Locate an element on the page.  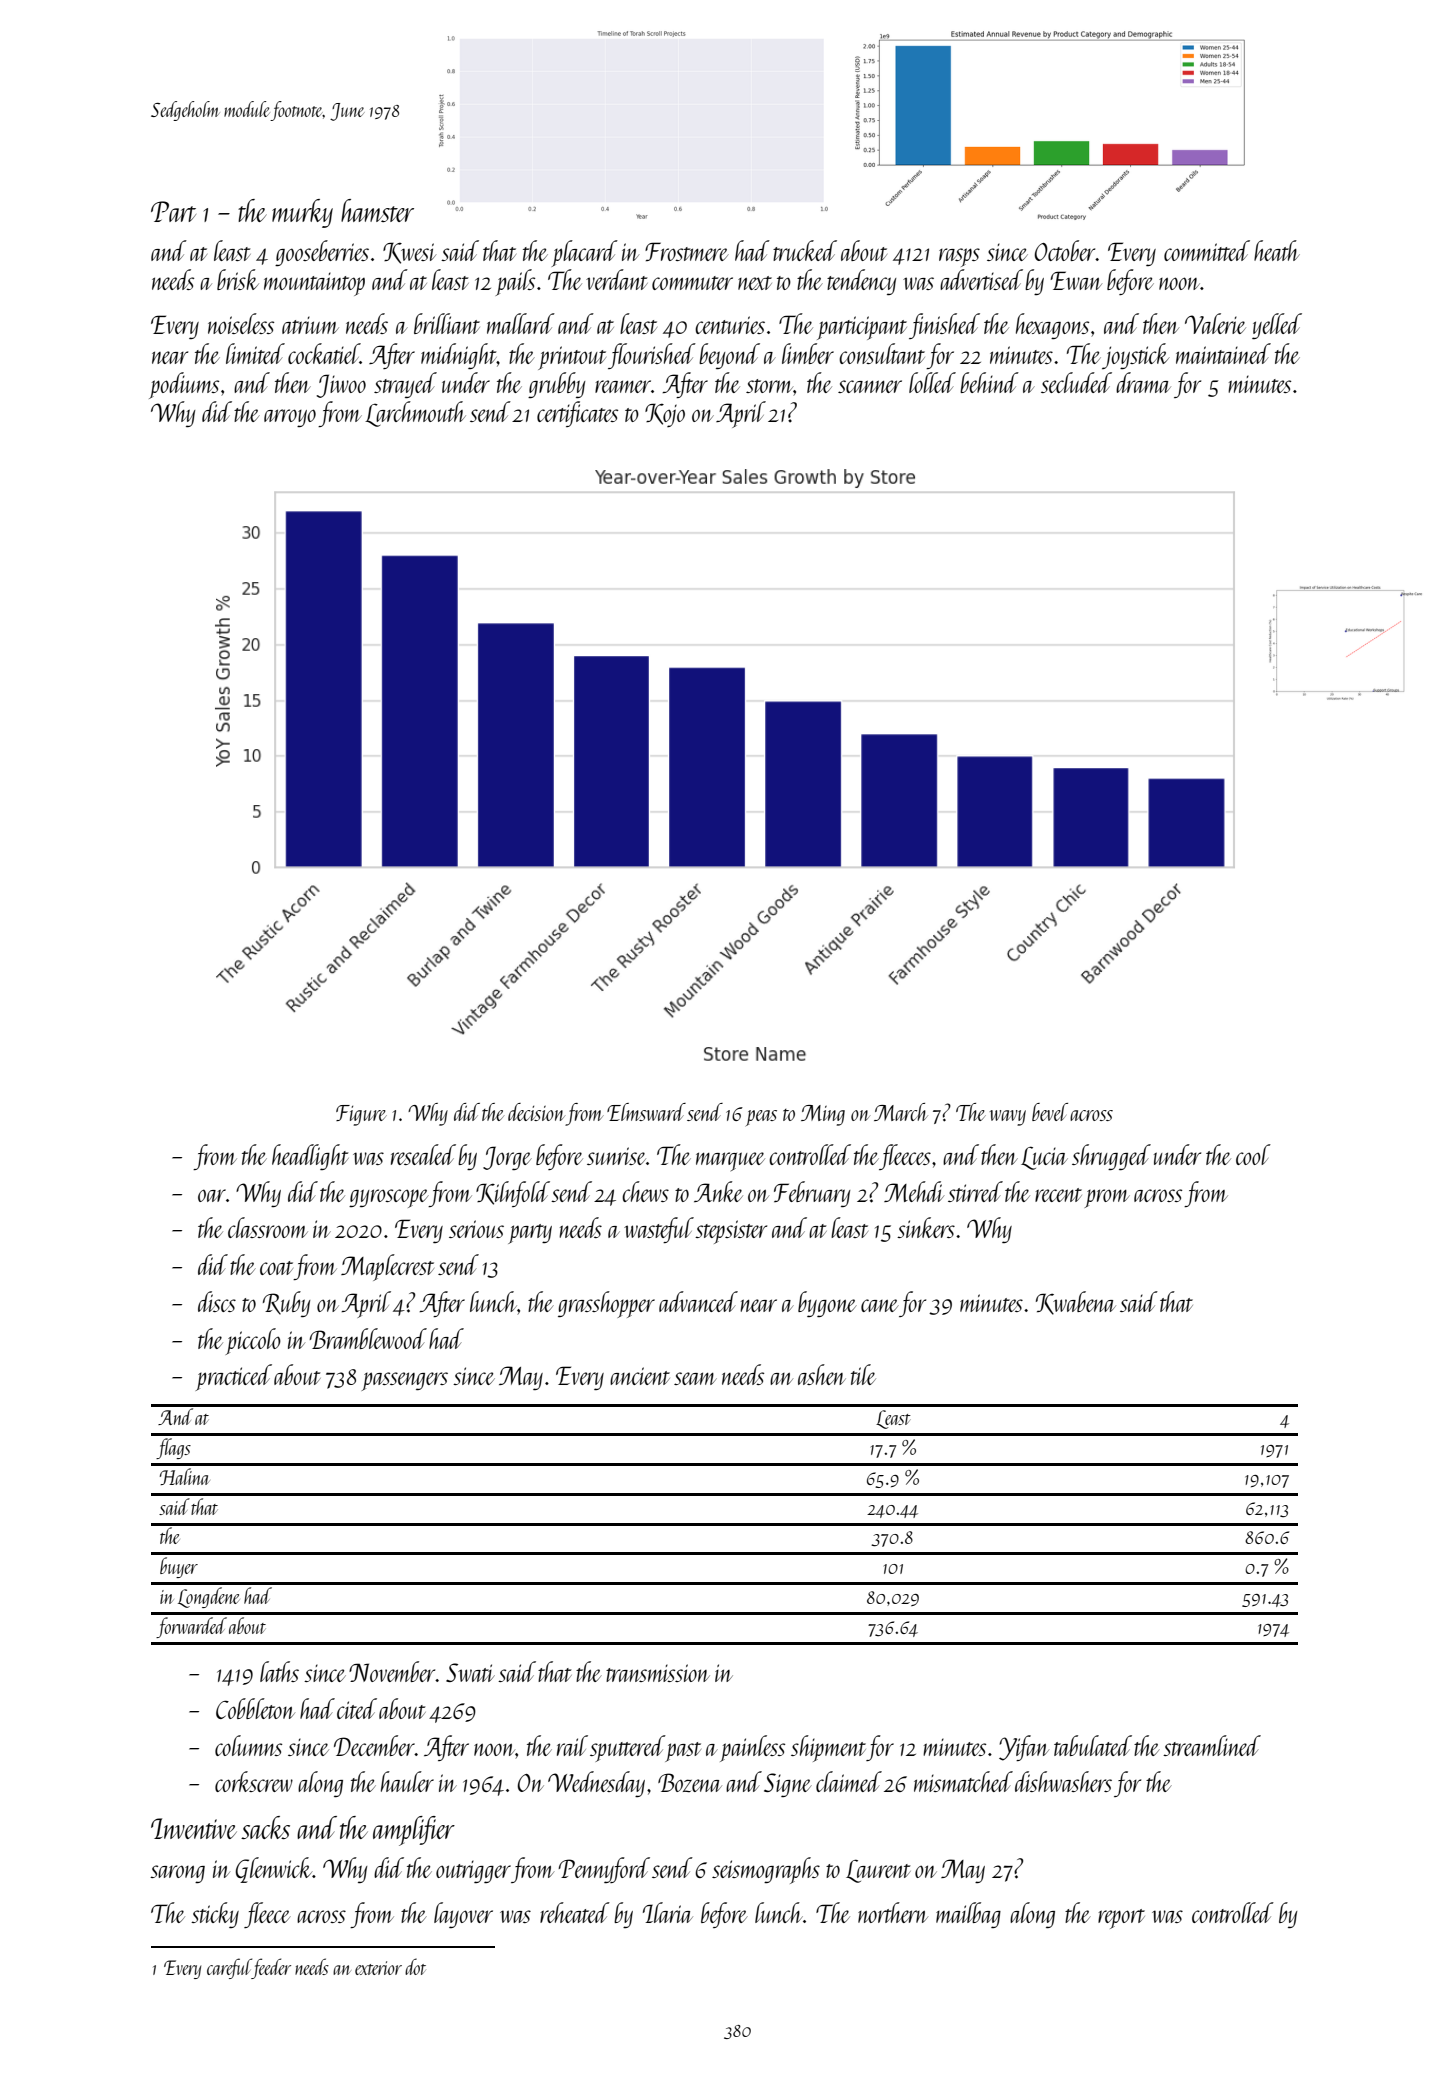
placard is located at coordinates (585, 253).
